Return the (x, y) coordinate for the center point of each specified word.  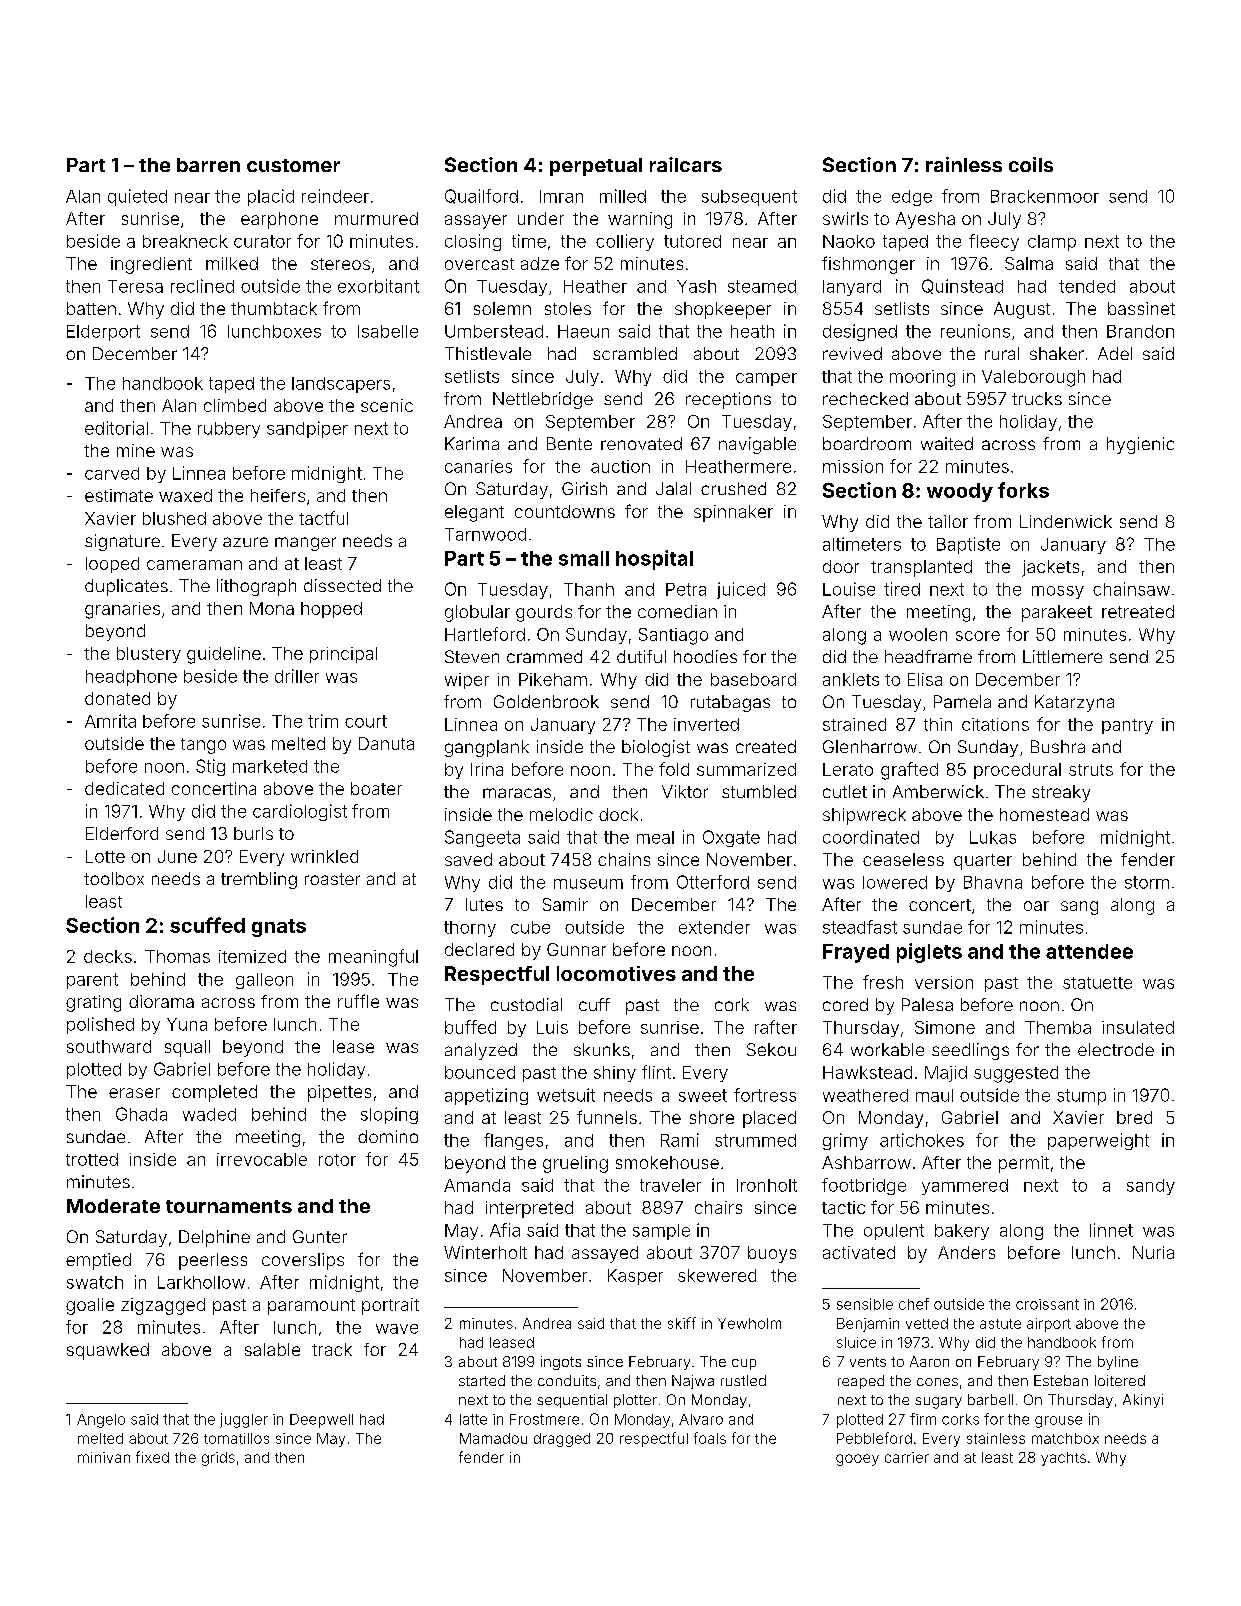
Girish (584, 488)
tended (1087, 286)
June (177, 856)
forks (1023, 490)
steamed (762, 286)
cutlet (845, 791)
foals (710, 1438)
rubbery (229, 430)
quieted (137, 197)
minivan (104, 1457)
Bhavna (993, 882)
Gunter (320, 1236)
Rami (680, 1140)
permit (1024, 1164)
